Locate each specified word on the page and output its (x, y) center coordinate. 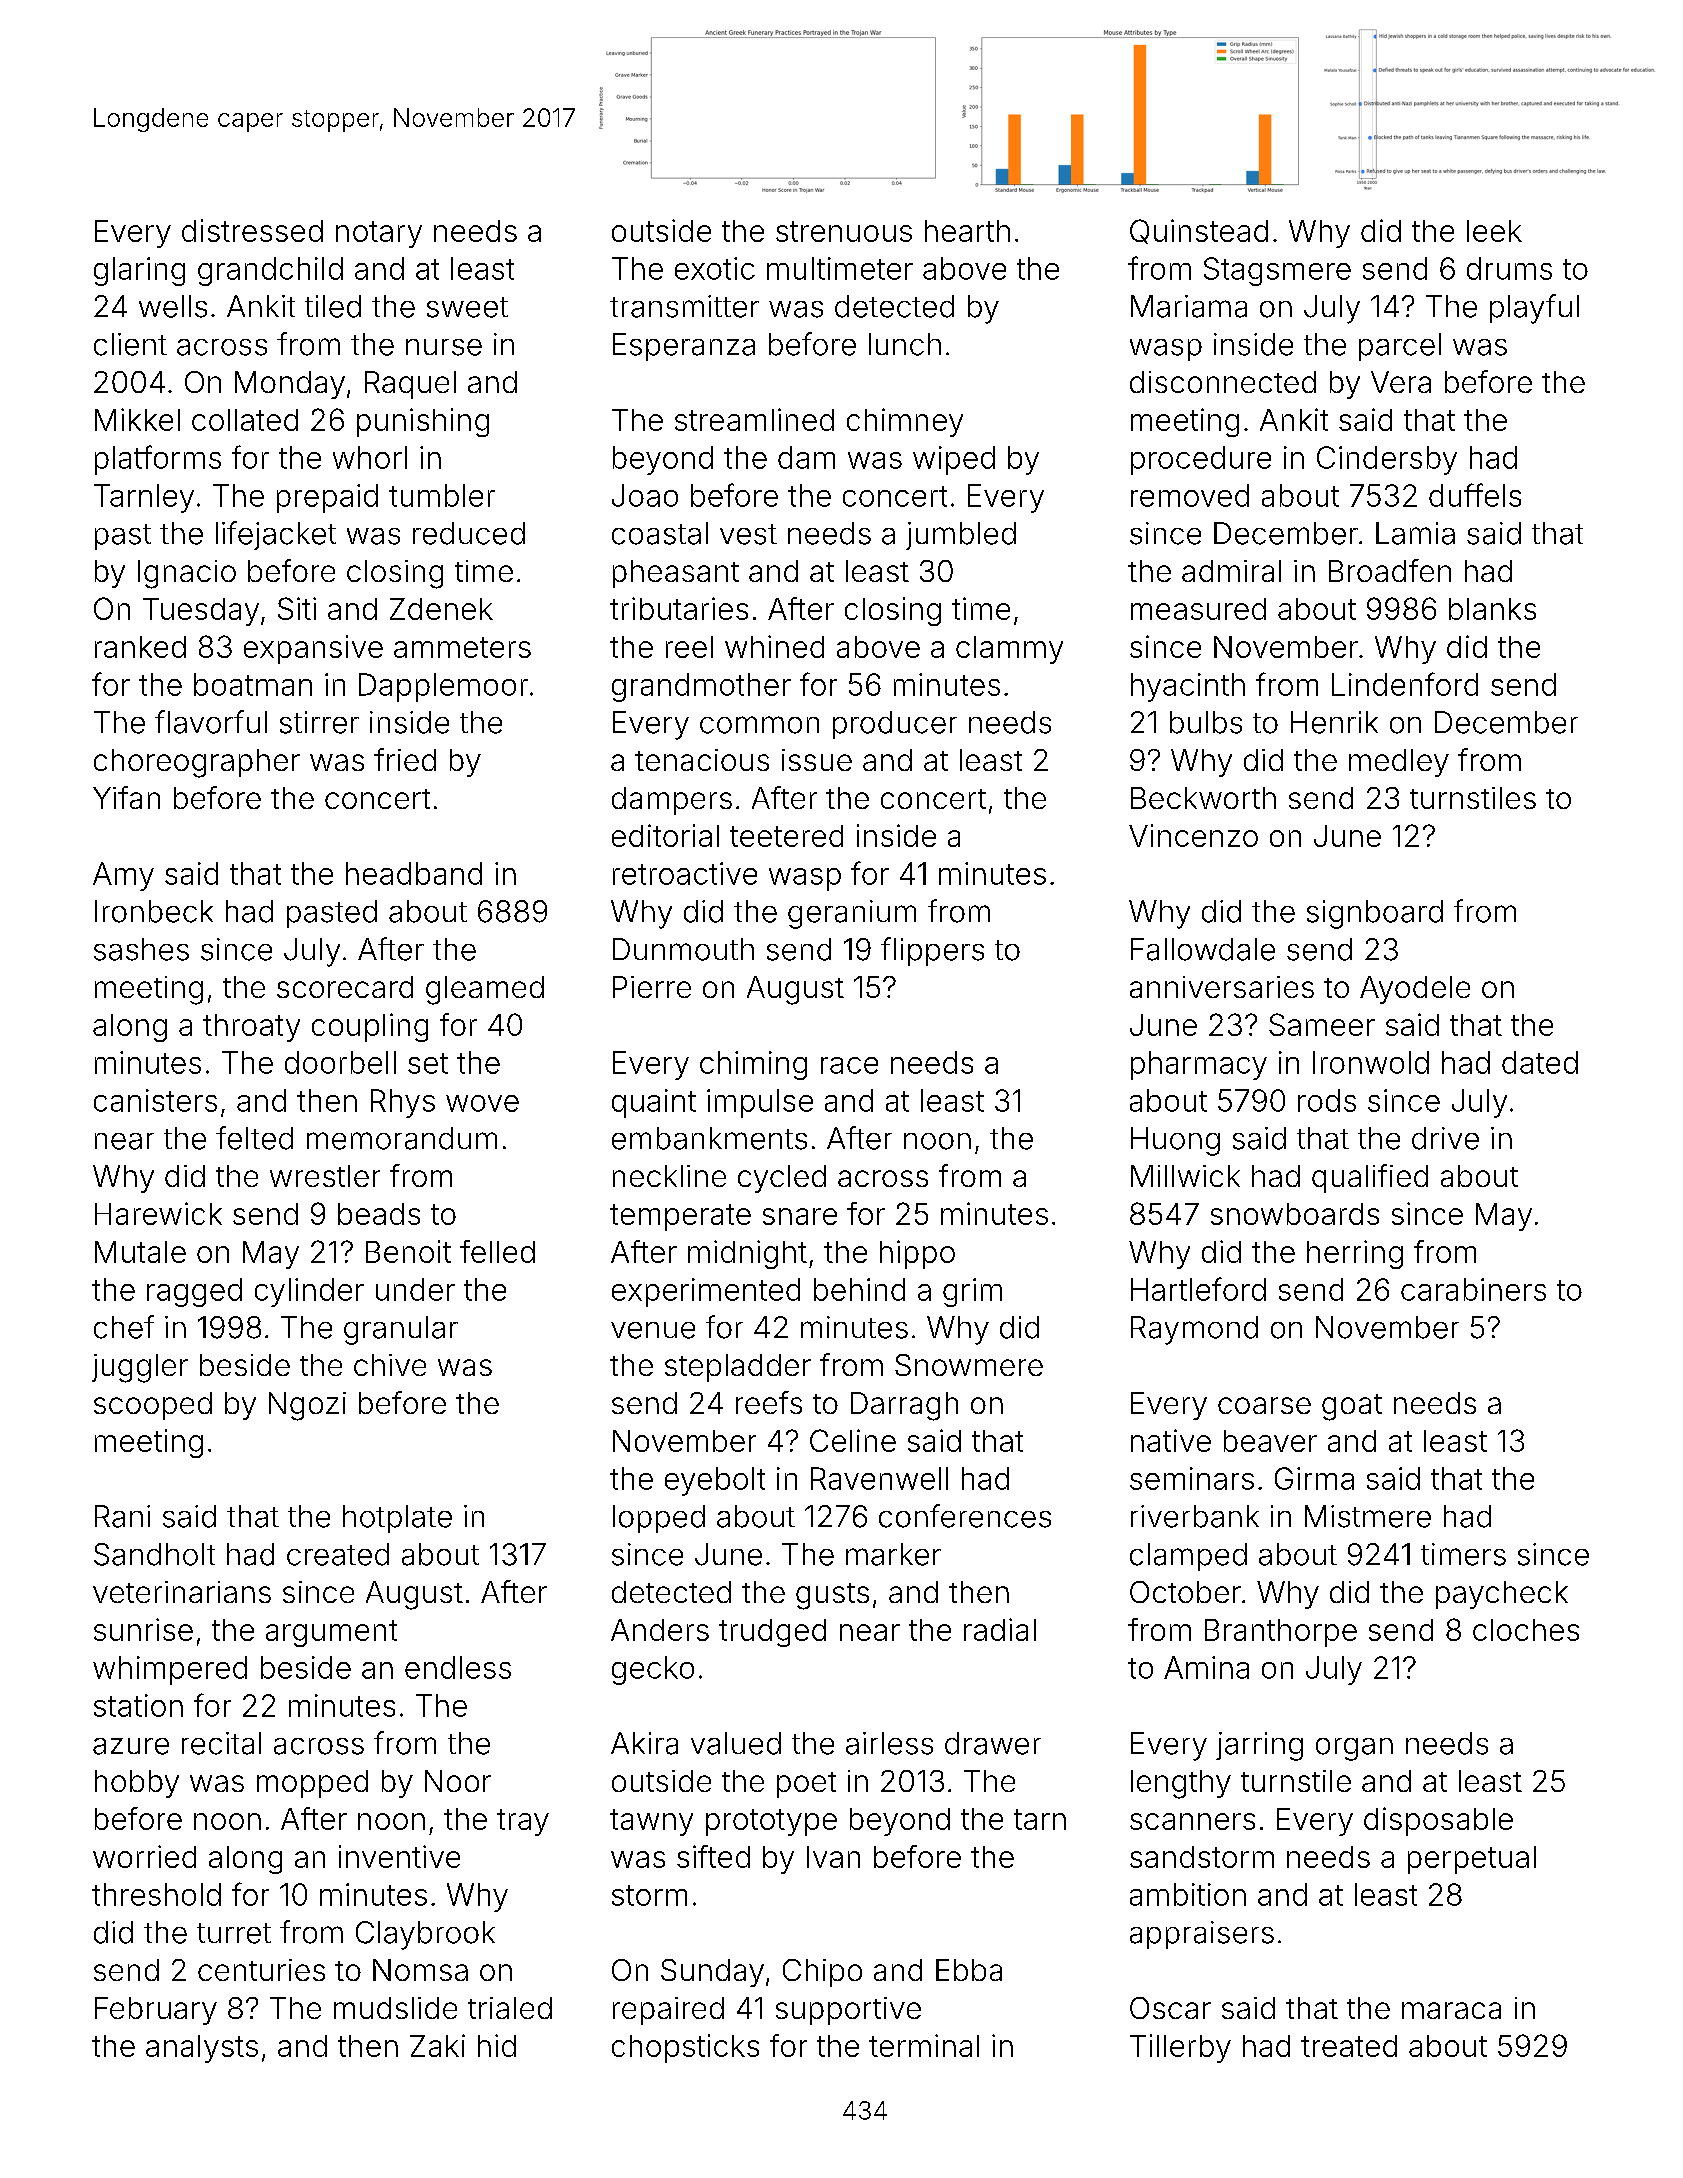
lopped (659, 1519)
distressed (252, 230)
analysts (202, 2049)
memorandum (402, 1138)
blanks (1492, 609)
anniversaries (1222, 987)
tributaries (679, 608)
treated (1349, 2046)
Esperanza (684, 347)
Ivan (833, 1857)
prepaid (327, 498)
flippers (932, 951)
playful (1534, 309)
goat (1352, 1407)
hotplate (397, 1519)
